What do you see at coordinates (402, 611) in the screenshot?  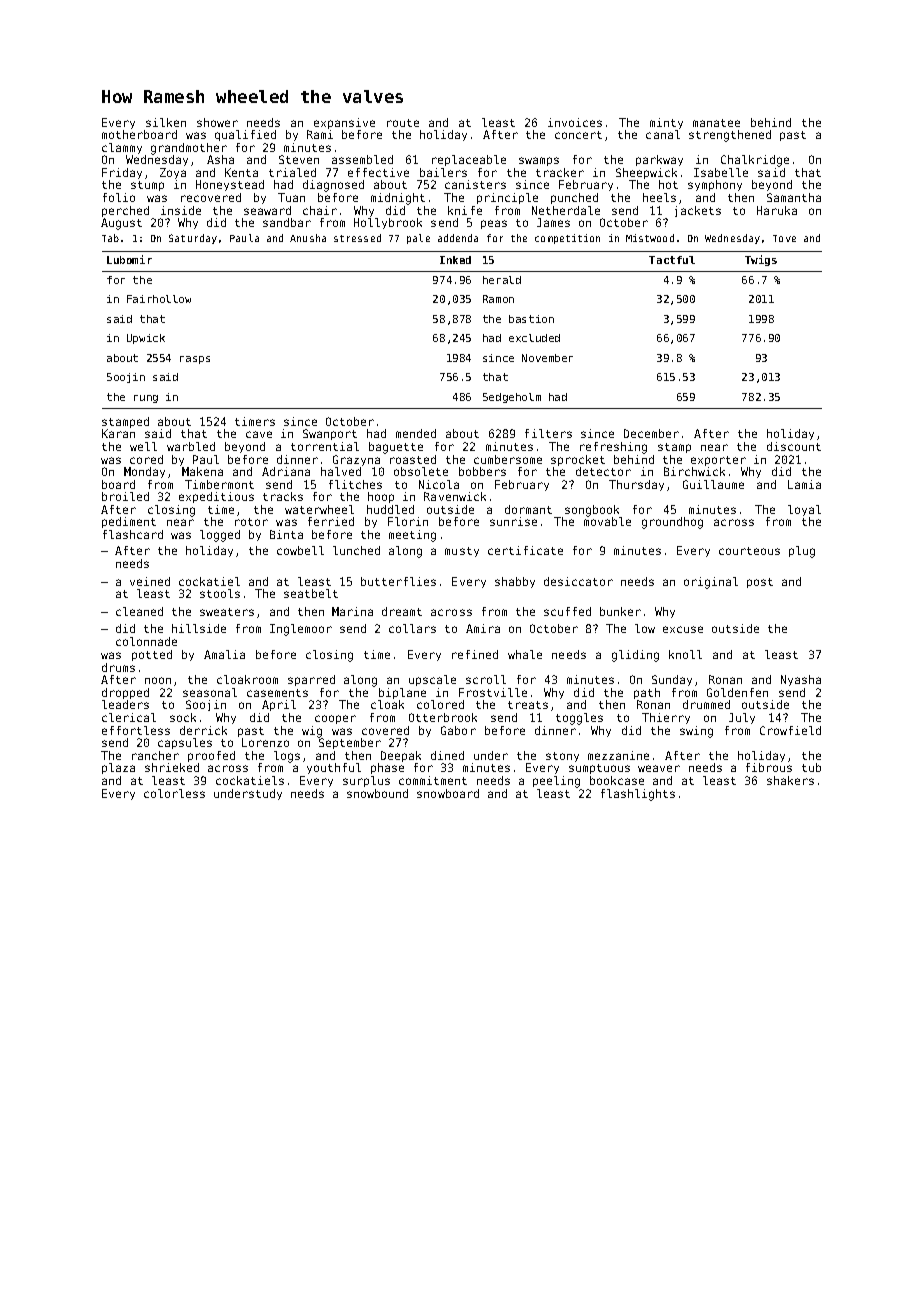 I see `dreamt` at bounding box center [402, 611].
